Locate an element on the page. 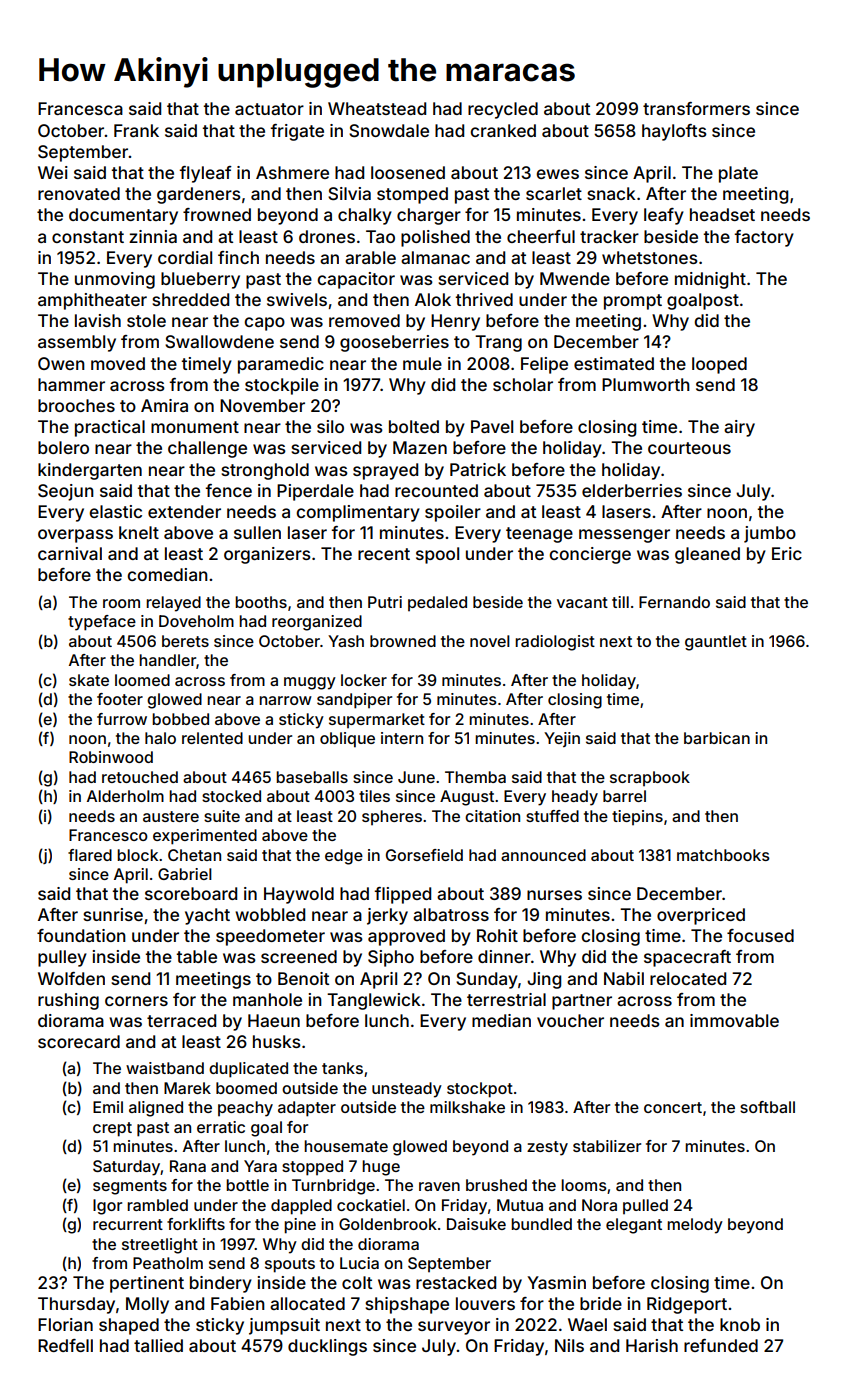 The image size is (849, 1400). barbican is located at coordinates (717, 738).
